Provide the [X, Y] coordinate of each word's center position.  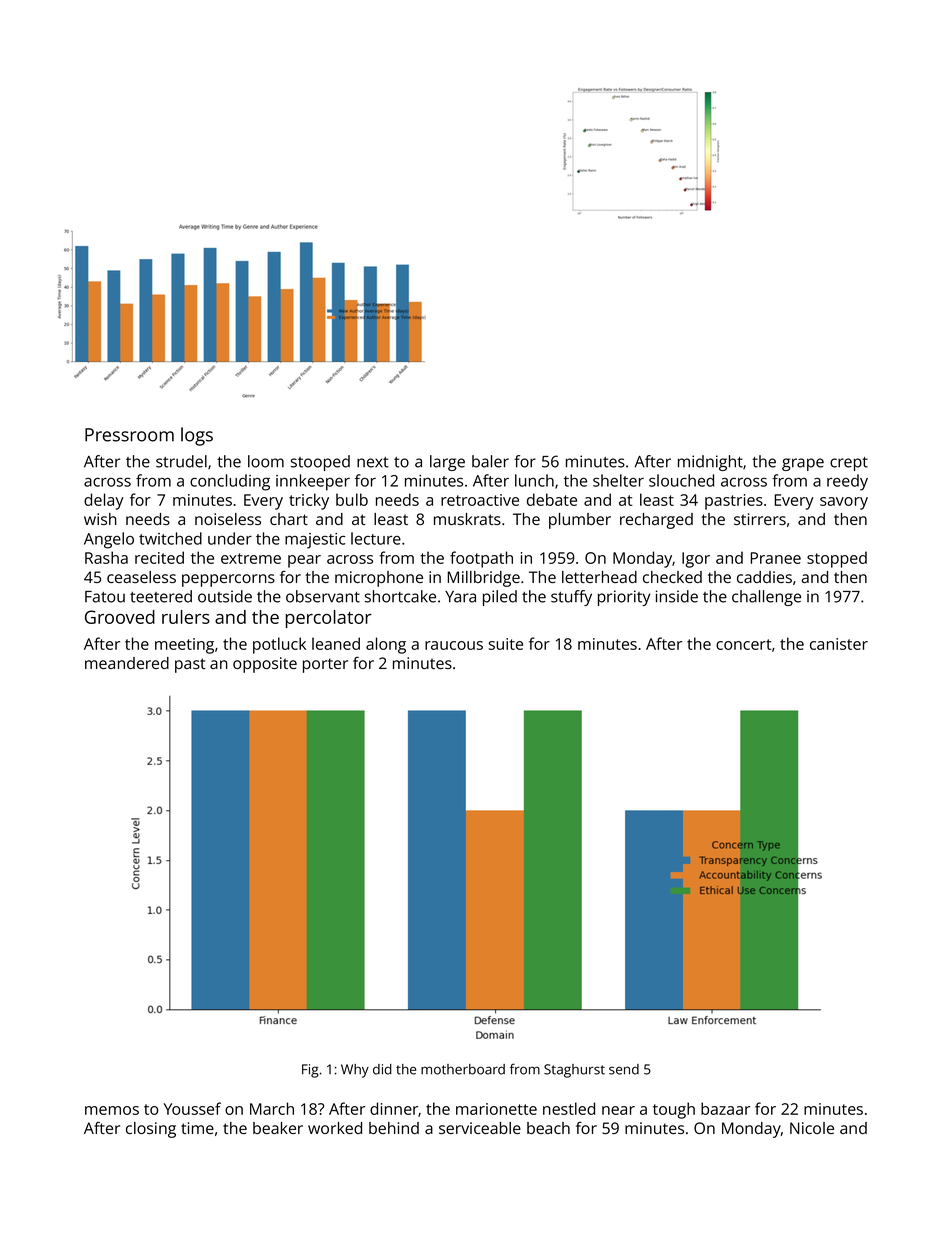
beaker [278, 1128]
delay [104, 501]
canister [839, 644]
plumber [580, 521]
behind [394, 1128]
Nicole [812, 1128]
